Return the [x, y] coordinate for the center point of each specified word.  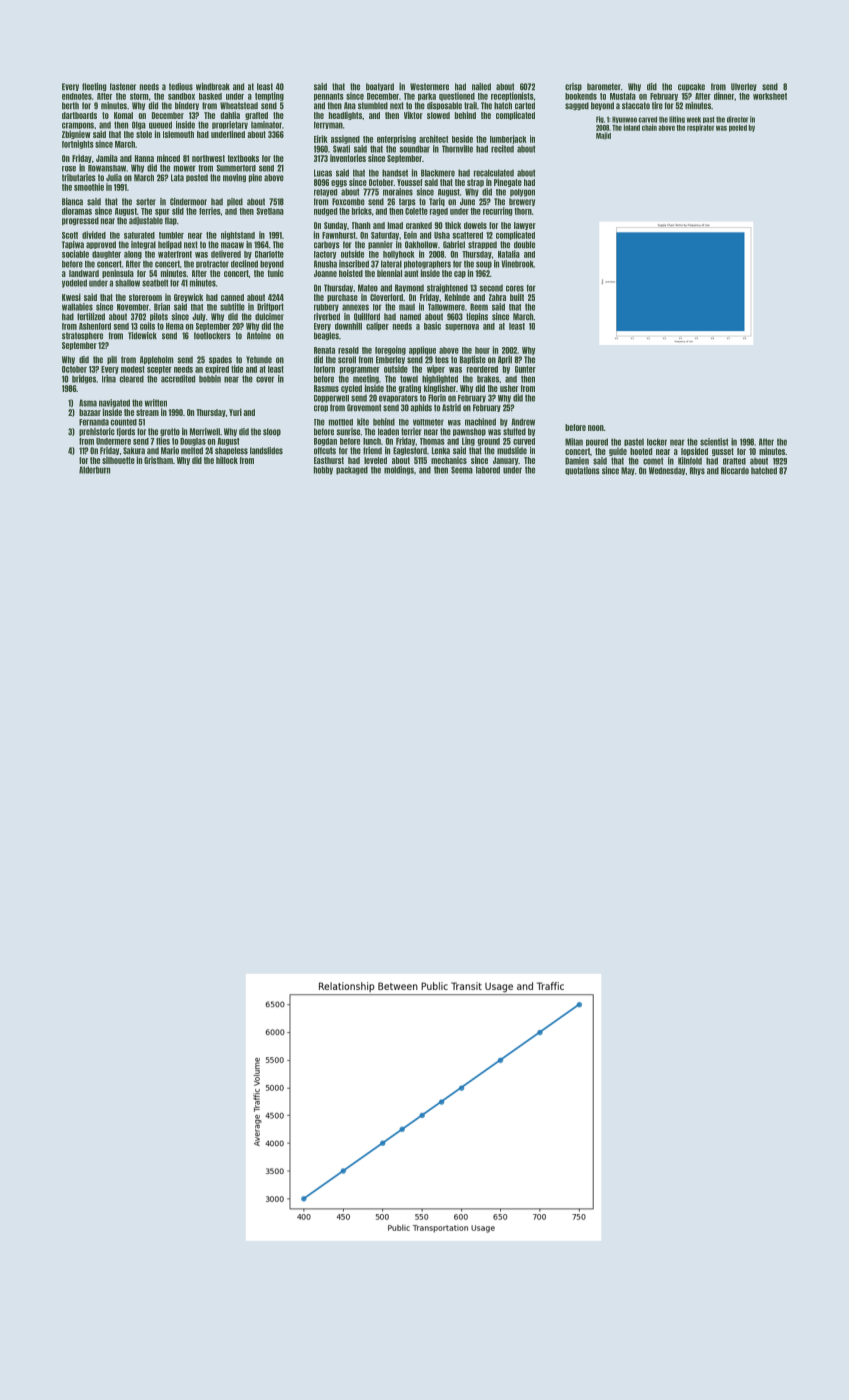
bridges [84, 379]
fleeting [94, 87]
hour [482, 350]
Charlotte [269, 254]
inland [631, 127]
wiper [436, 369]
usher [509, 388]
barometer [604, 87]
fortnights [78, 144]
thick [453, 225]
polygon [522, 193]
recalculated [494, 173]
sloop [272, 432]
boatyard [380, 87]
